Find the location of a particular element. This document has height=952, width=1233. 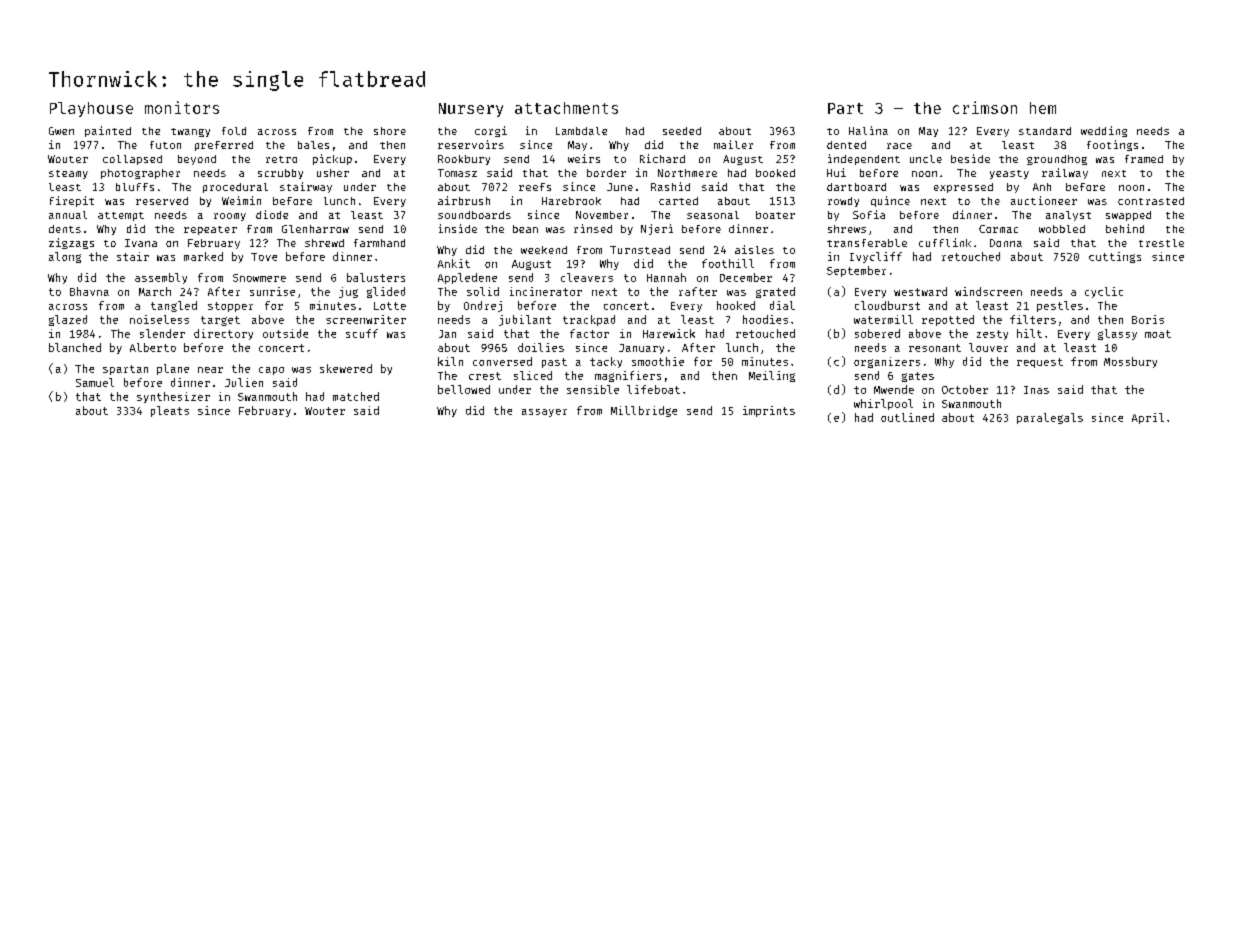

tacky is located at coordinates (606, 362).
